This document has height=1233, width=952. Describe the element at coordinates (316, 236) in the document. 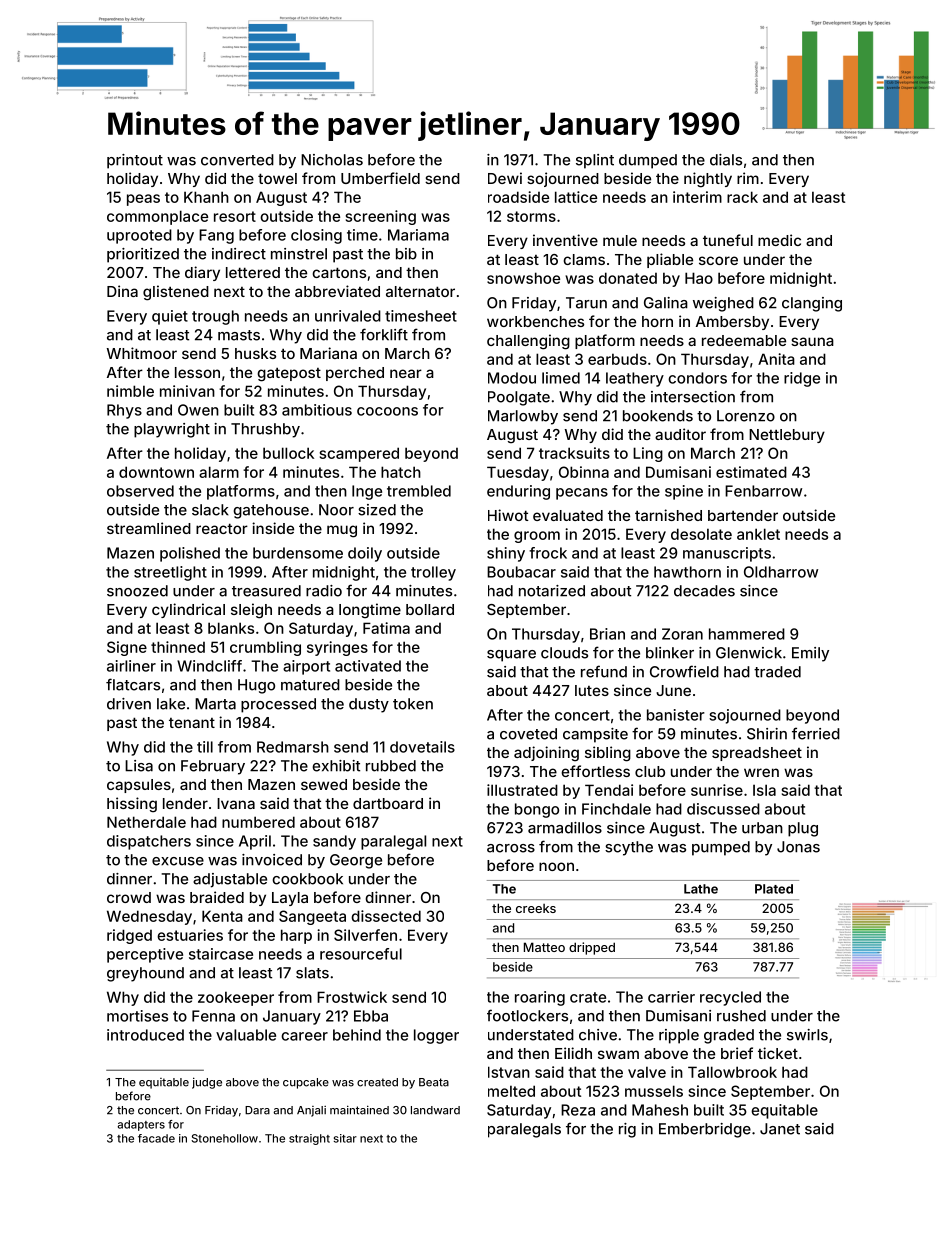

I see `closing` at that location.
